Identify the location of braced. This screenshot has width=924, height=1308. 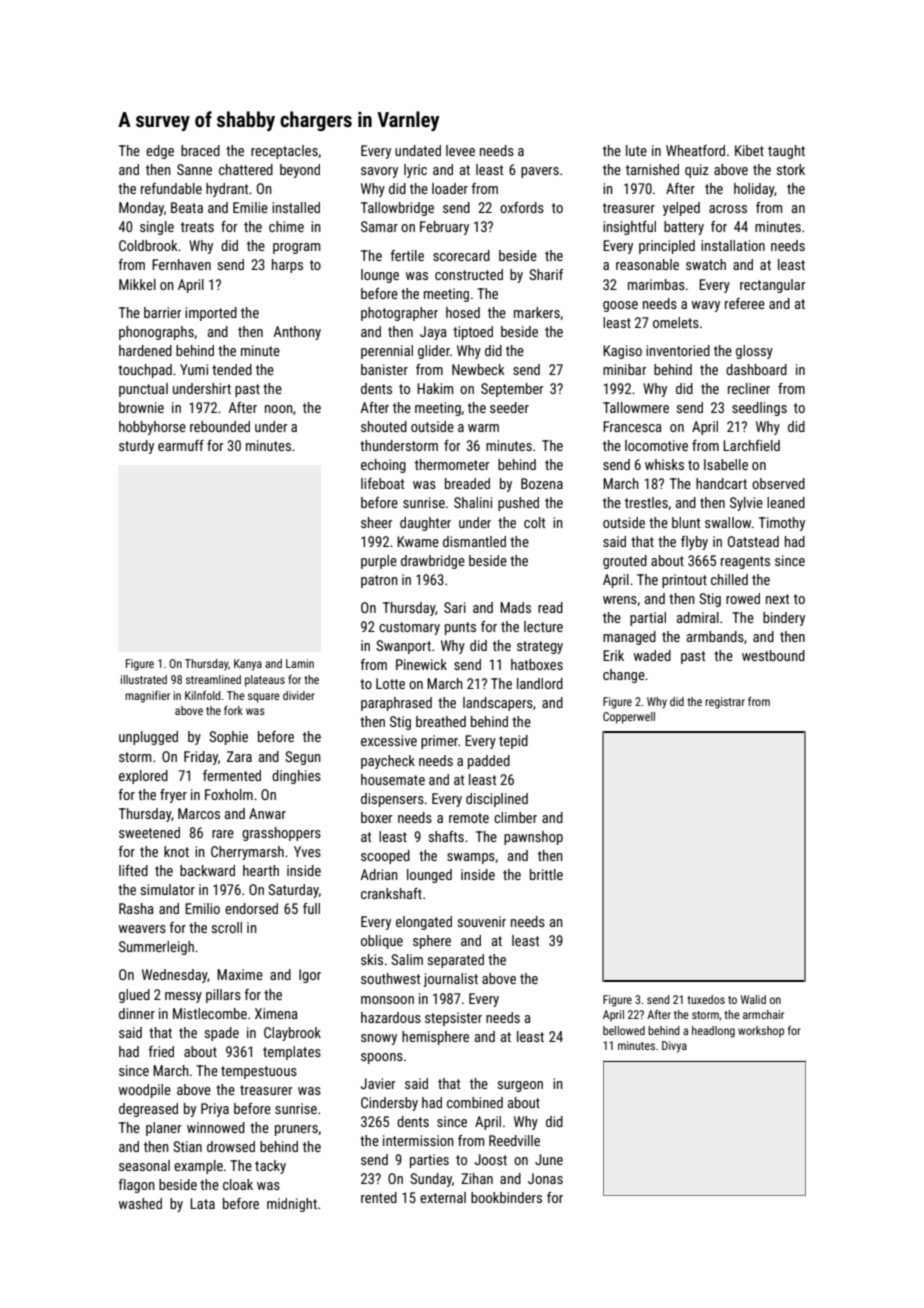
(200, 150).
